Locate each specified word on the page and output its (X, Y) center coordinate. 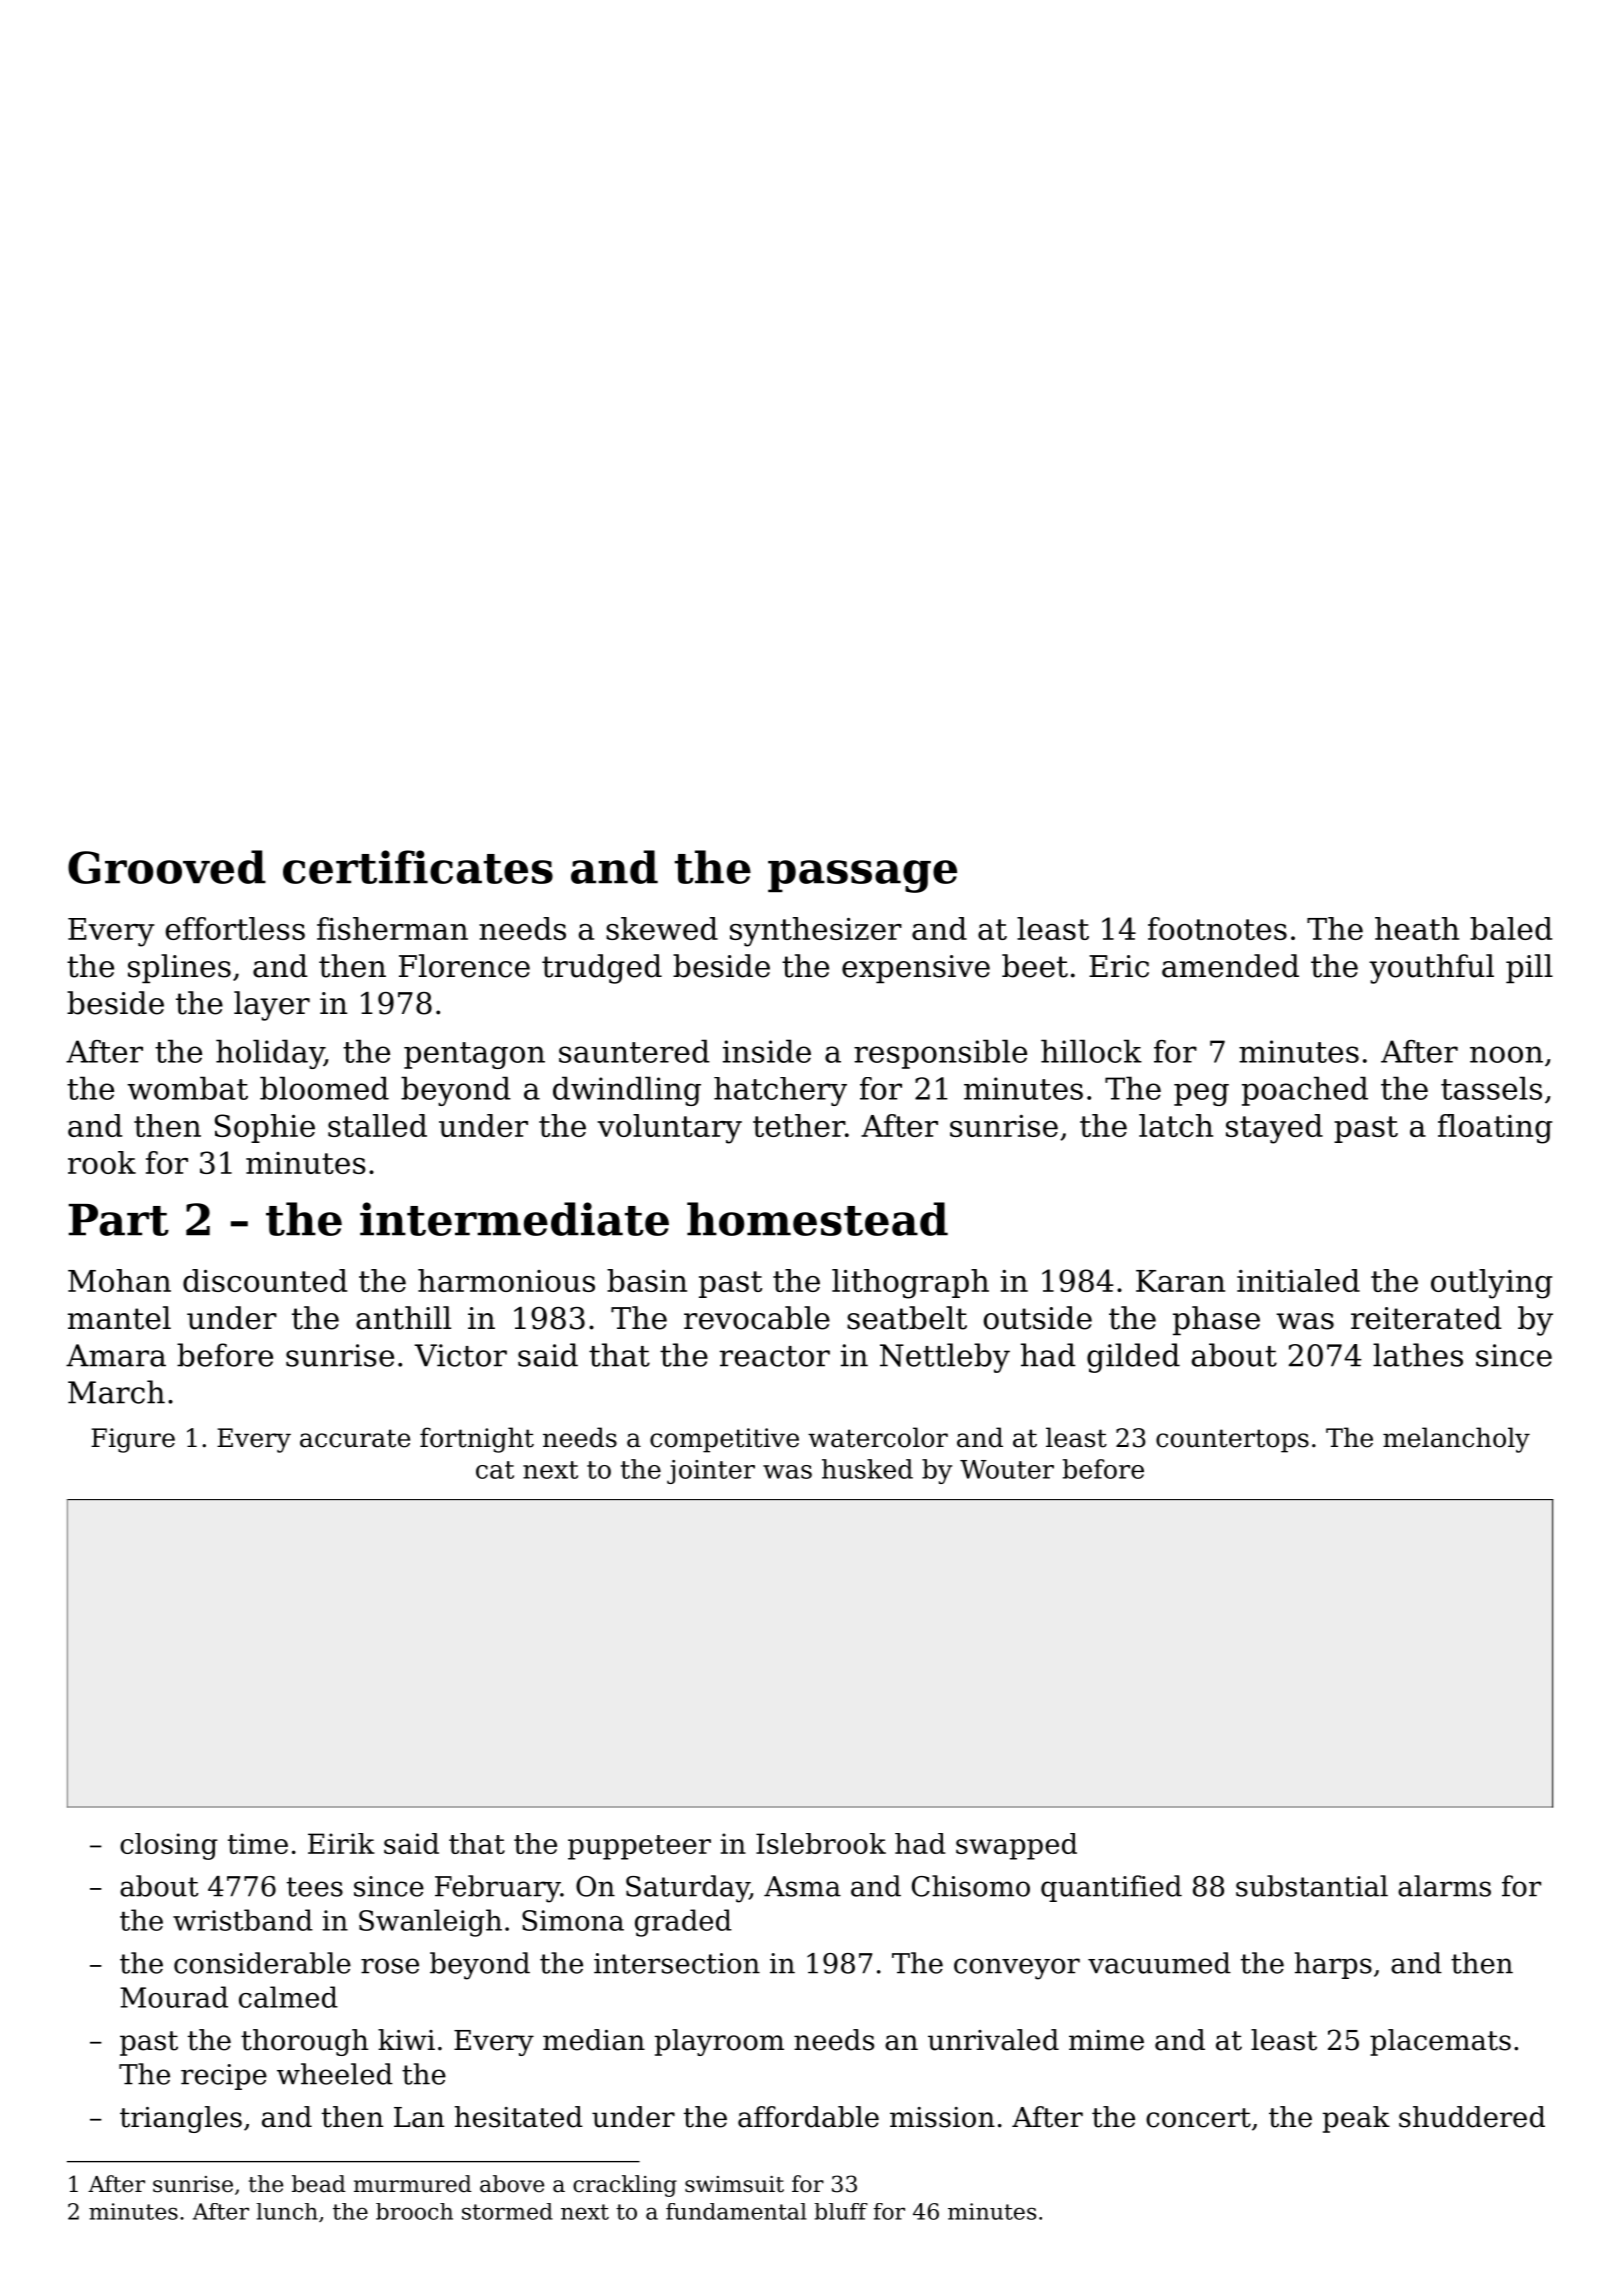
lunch (287, 2211)
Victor (460, 1355)
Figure (133, 1440)
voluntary (669, 1129)
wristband (243, 1920)
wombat (187, 1088)
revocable (757, 1318)
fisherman (392, 928)
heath (1417, 928)
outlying (1491, 1284)
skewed (662, 928)
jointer (711, 1472)
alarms (1444, 1886)
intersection (677, 1963)
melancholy (1456, 1440)
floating (1495, 1129)
